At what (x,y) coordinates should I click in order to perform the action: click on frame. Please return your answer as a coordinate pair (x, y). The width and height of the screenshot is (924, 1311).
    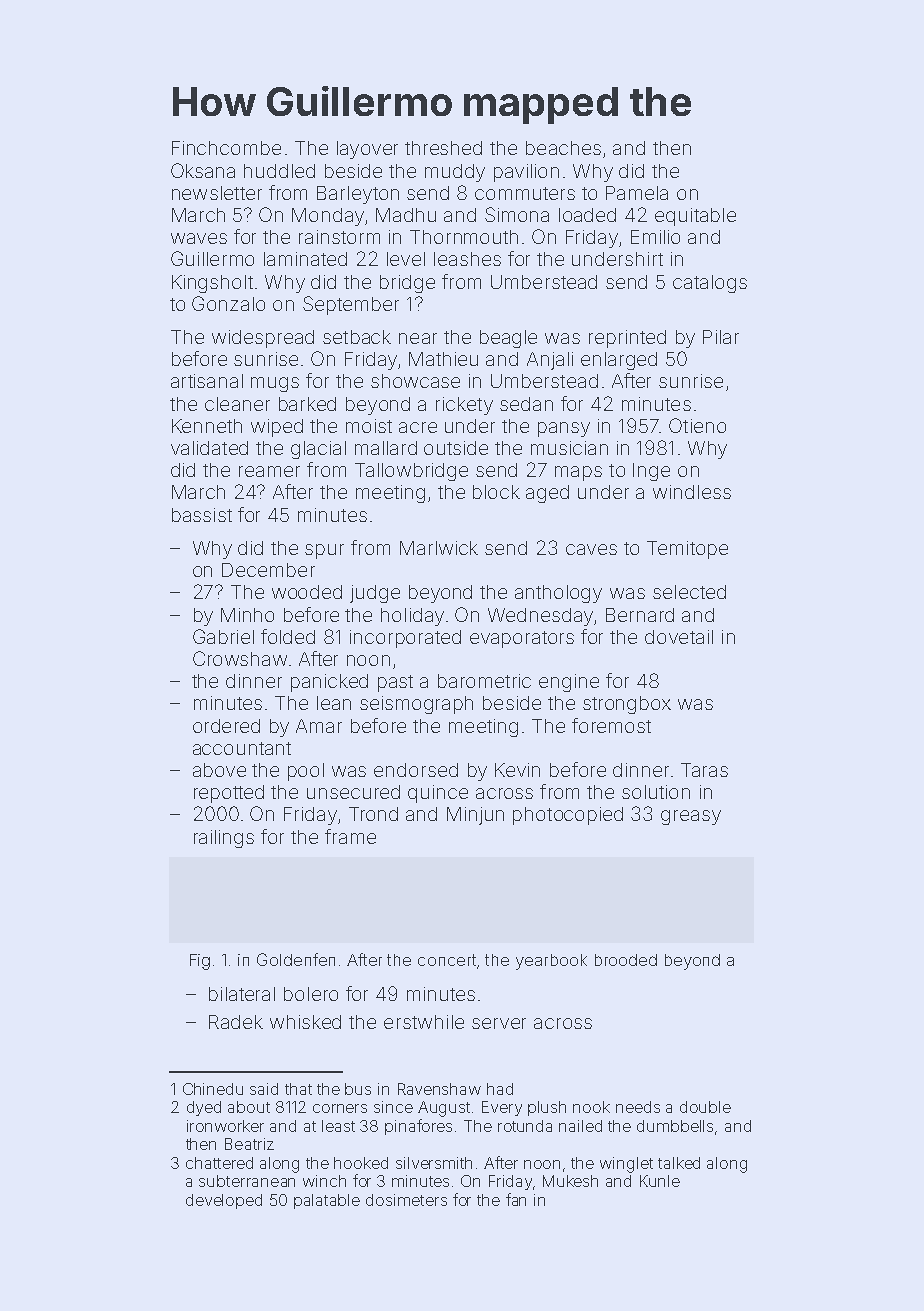
    Looking at the image, I should click on (350, 836).
